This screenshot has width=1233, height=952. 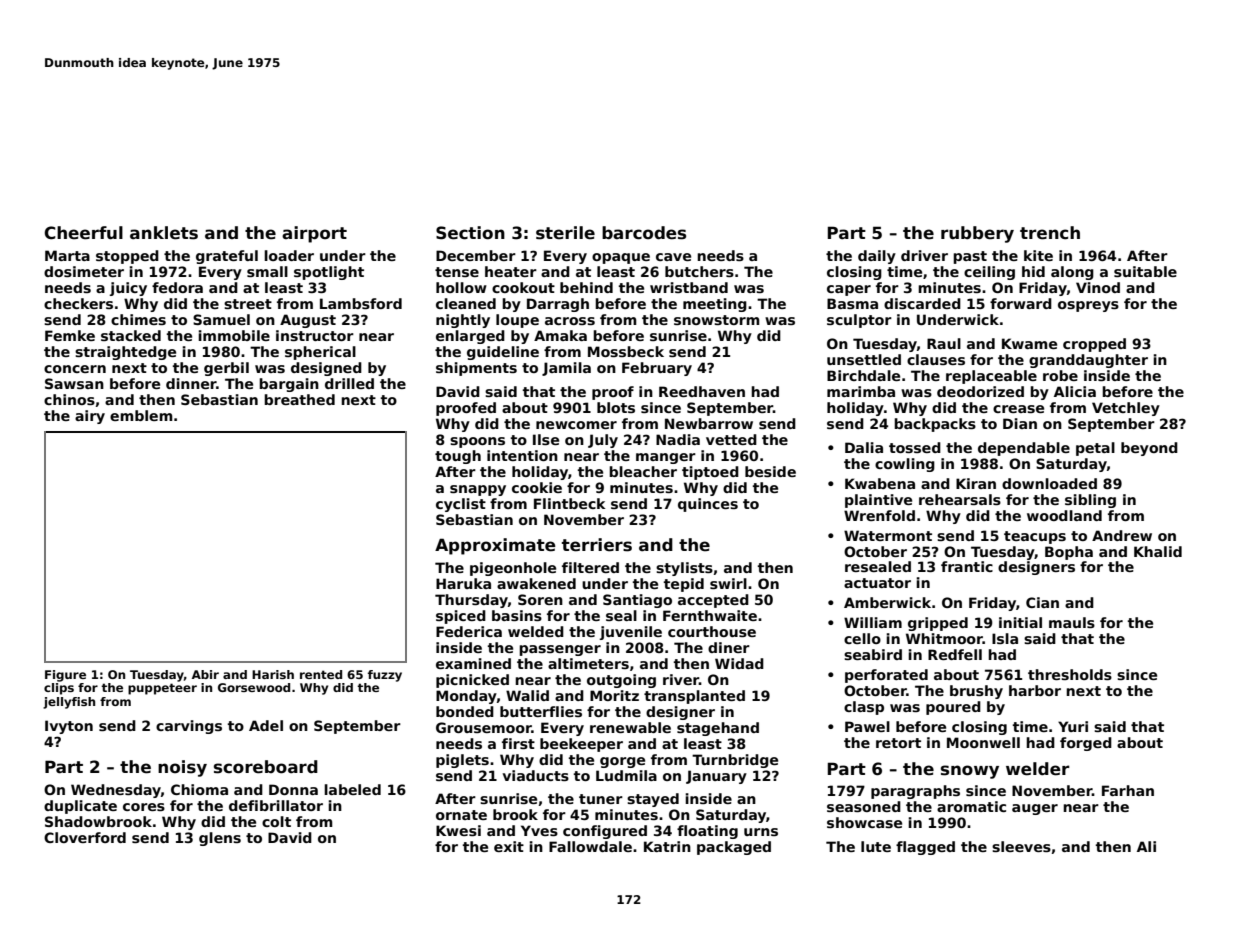 I want to click on cello, so click(x=862, y=638).
